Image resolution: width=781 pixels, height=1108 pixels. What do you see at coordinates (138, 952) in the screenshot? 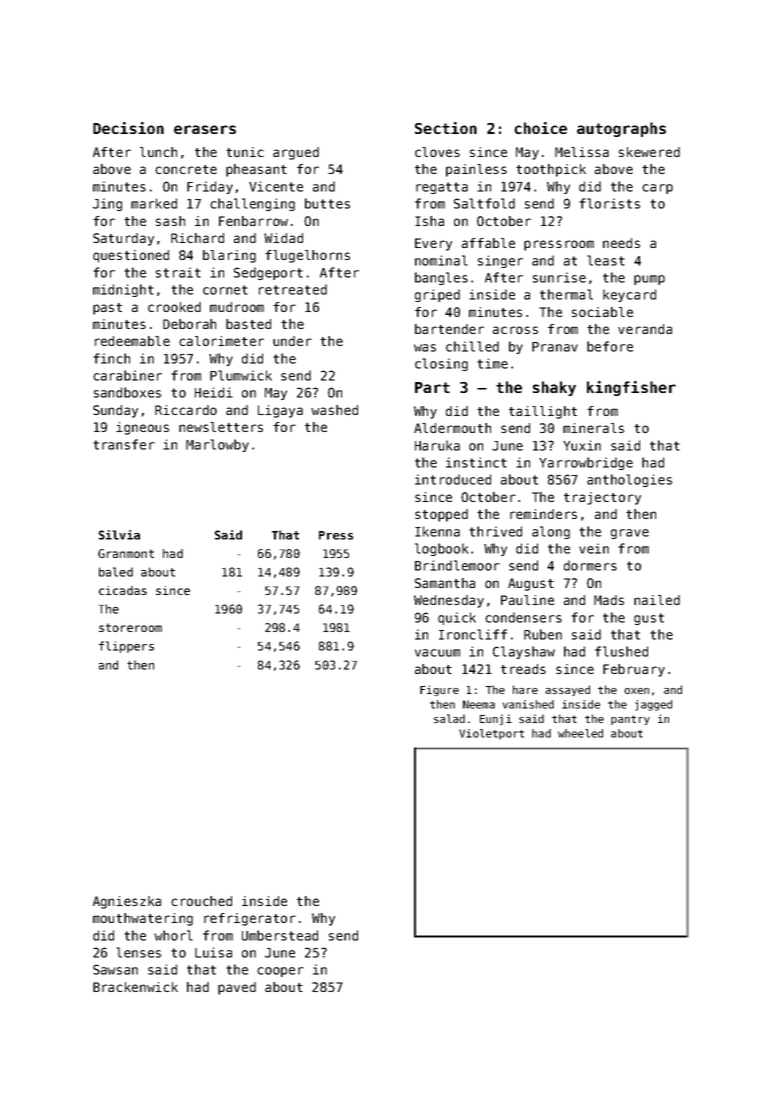
I see `lenses` at bounding box center [138, 952].
